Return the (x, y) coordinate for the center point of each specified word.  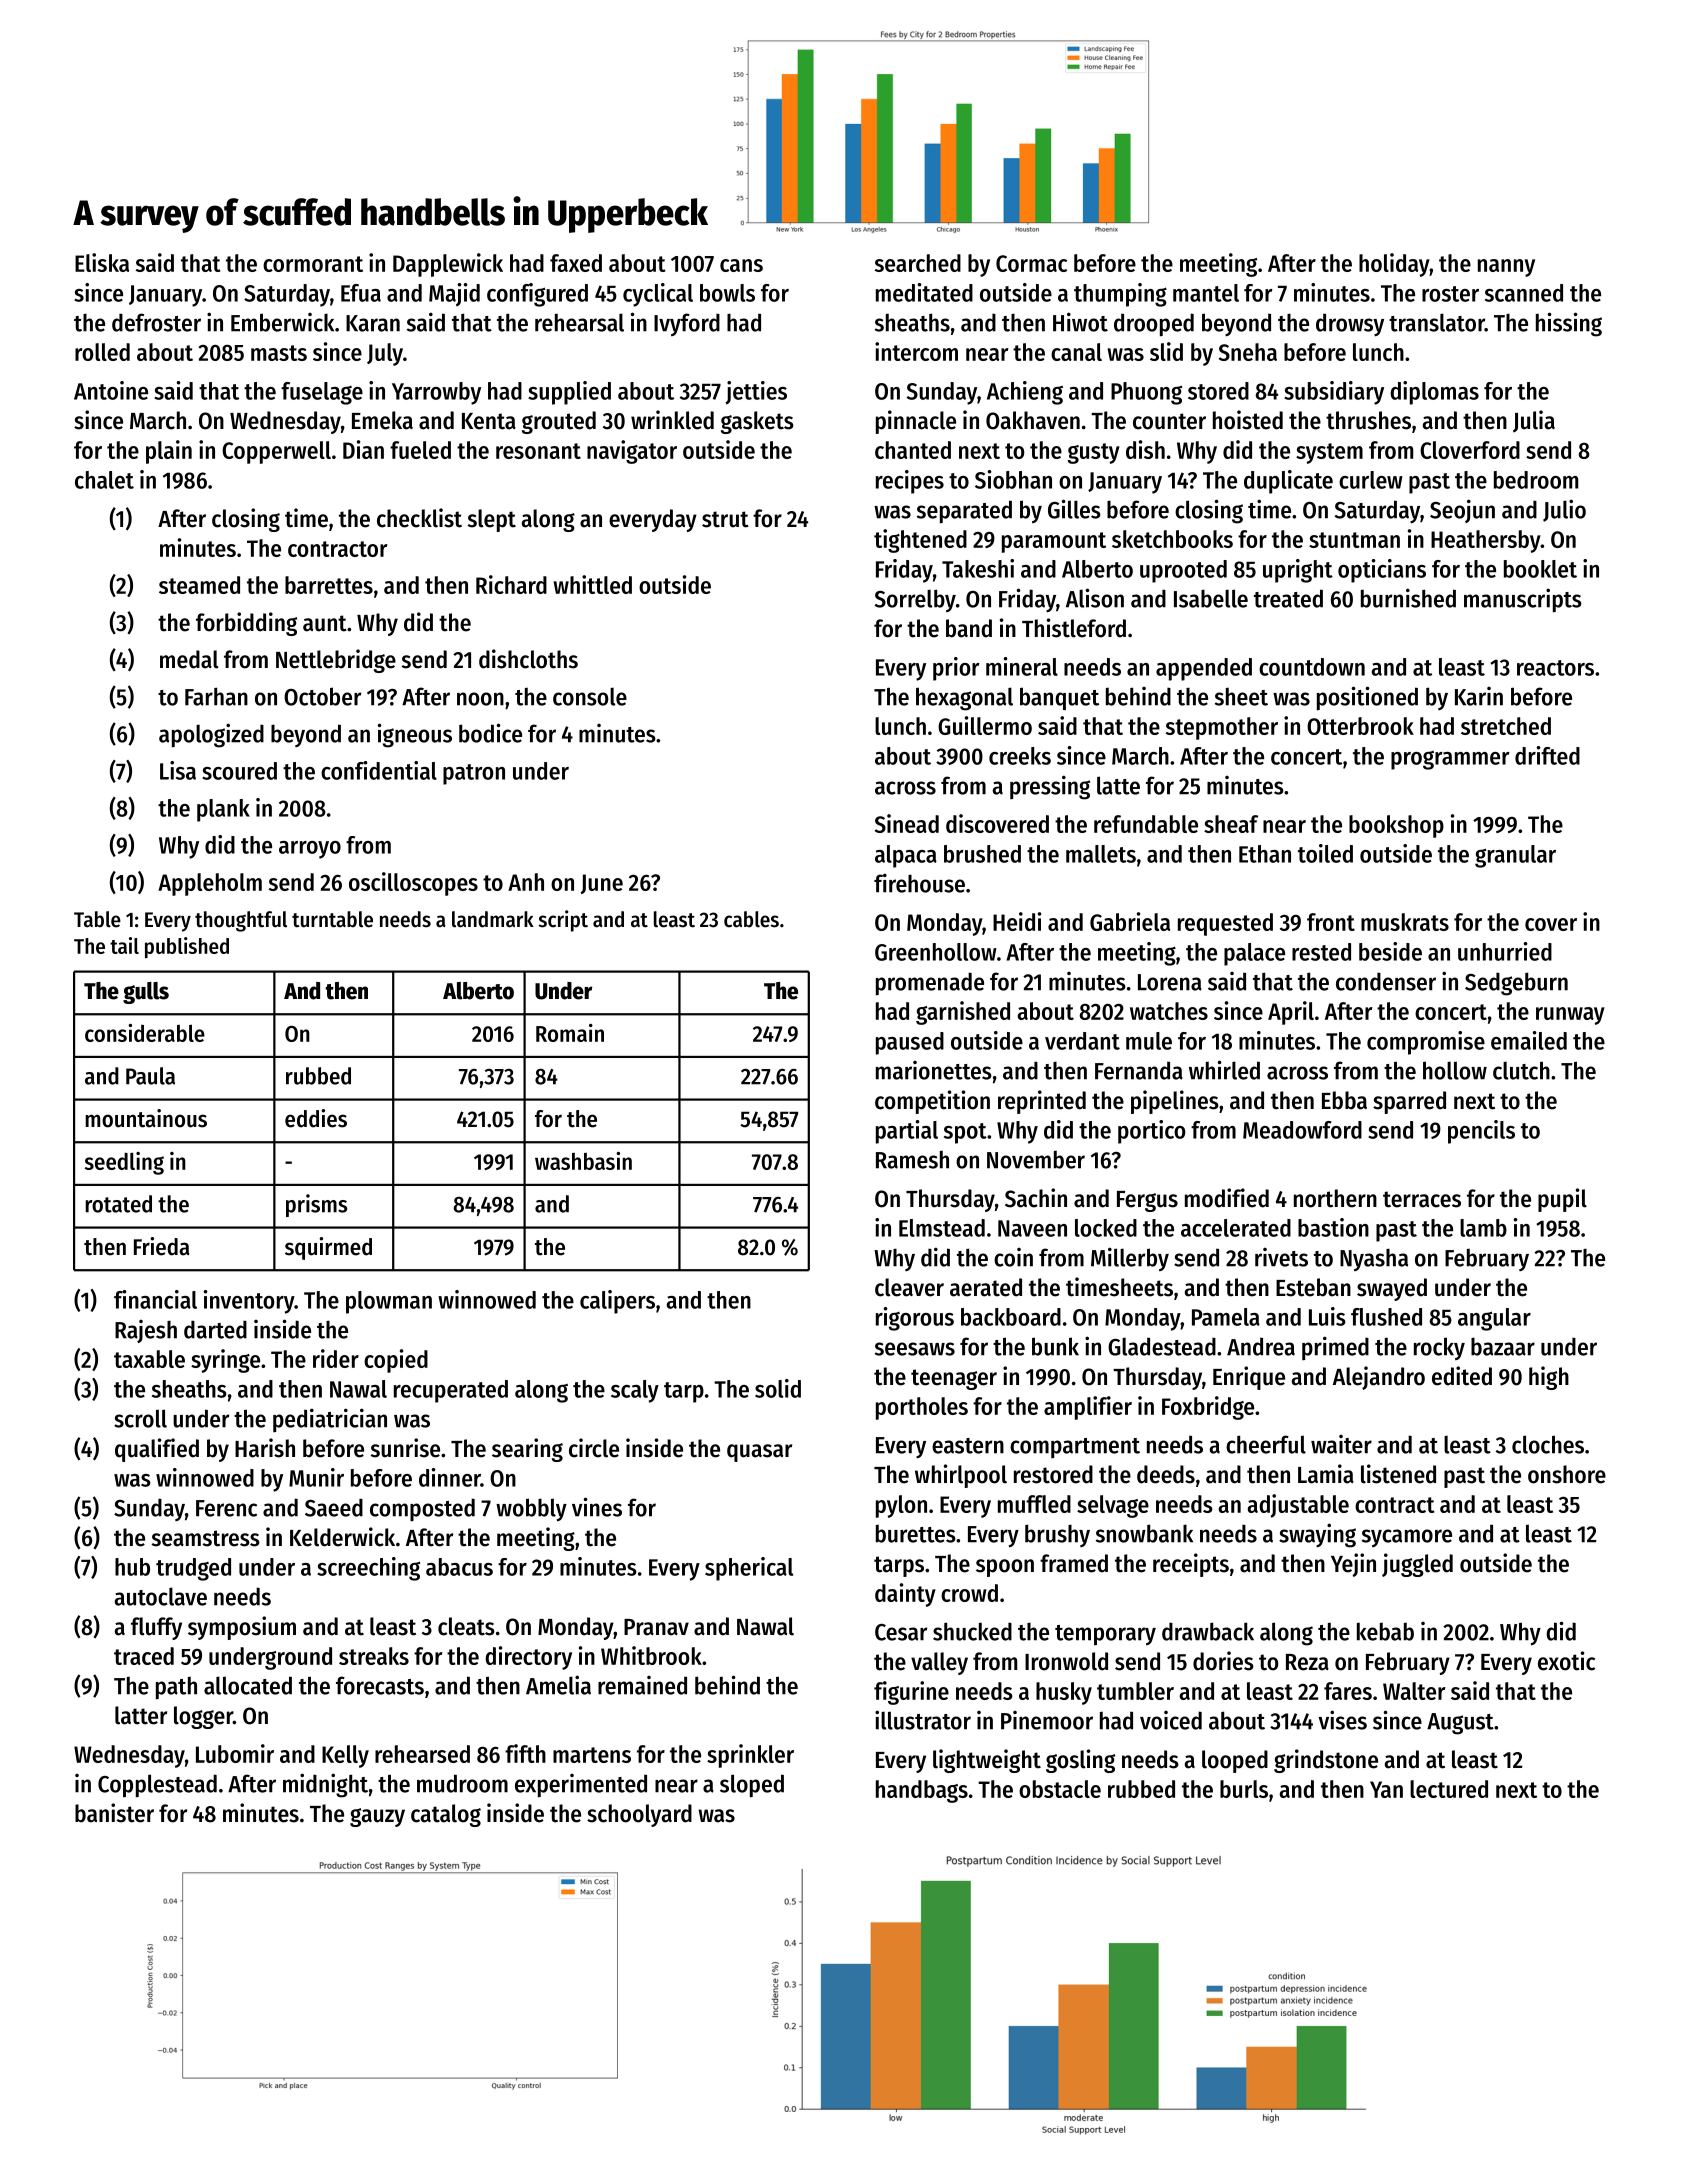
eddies (316, 1118)
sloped (752, 1786)
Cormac (1031, 263)
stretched (1506, 726)
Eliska (102, 262)
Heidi (1017, 921)
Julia (1534, 421)
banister (114, 1813)
